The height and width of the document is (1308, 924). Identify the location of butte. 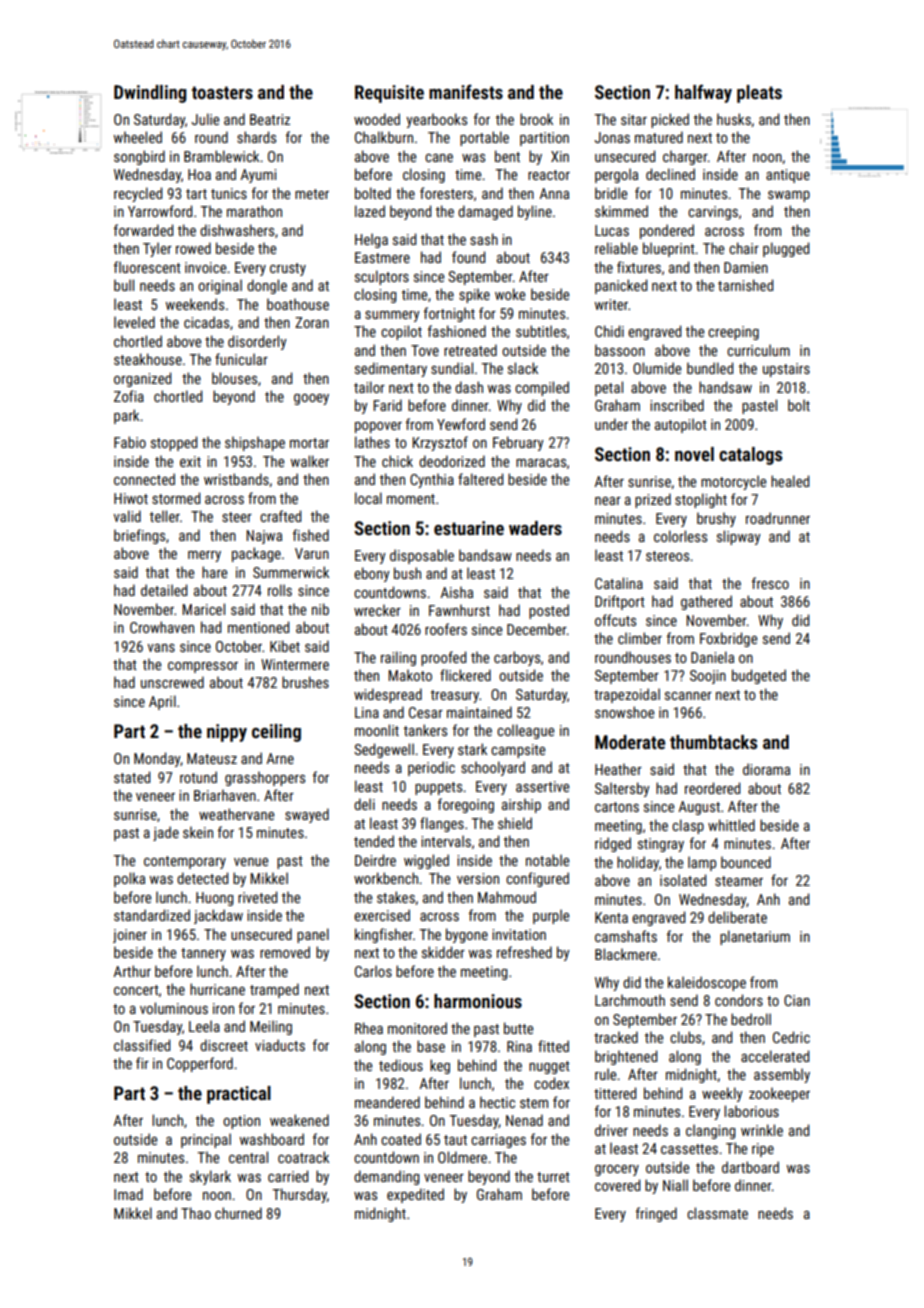
(518, 1028).
